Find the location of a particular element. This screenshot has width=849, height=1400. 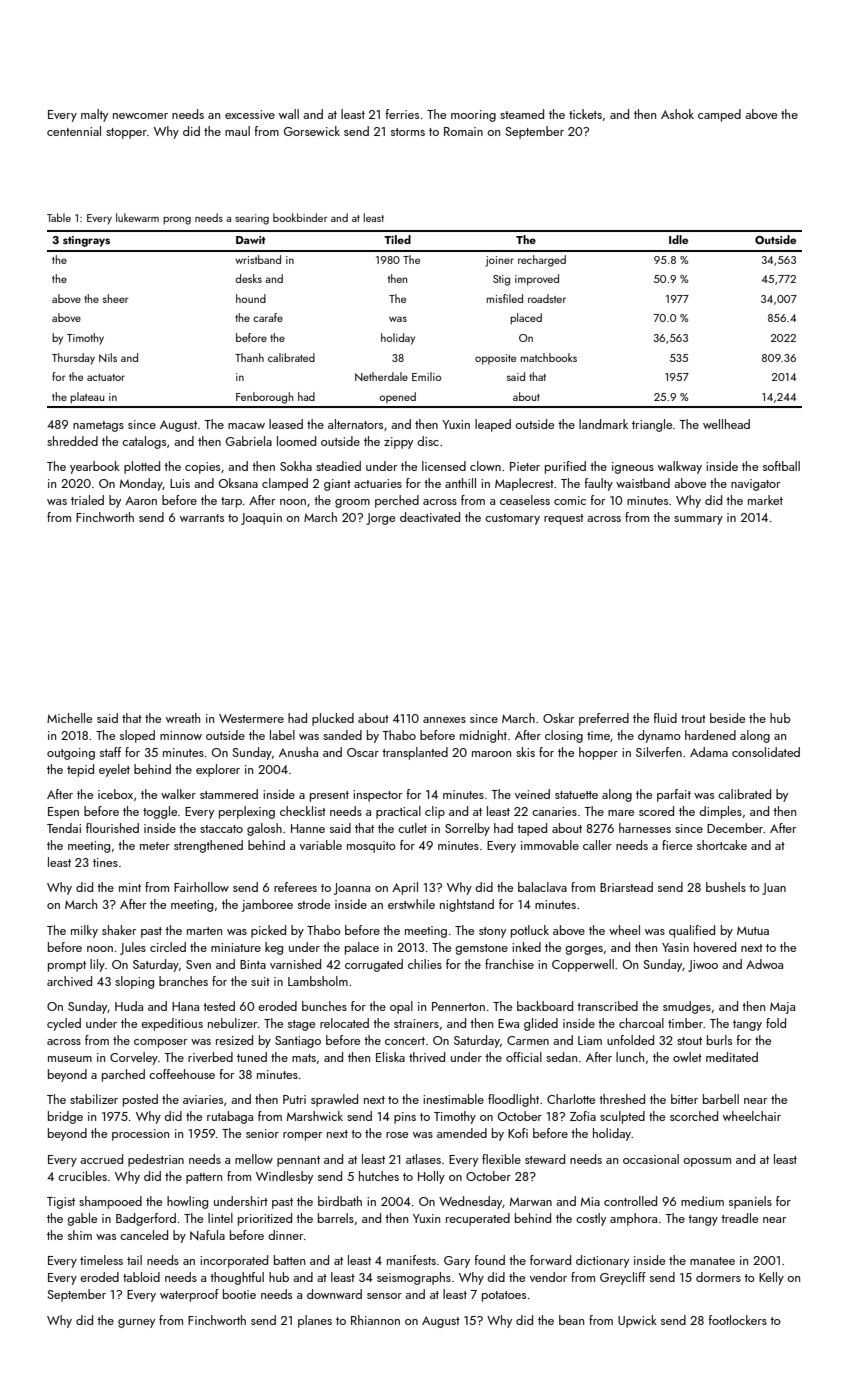

Tiled is located at coordinates (397, 239).
